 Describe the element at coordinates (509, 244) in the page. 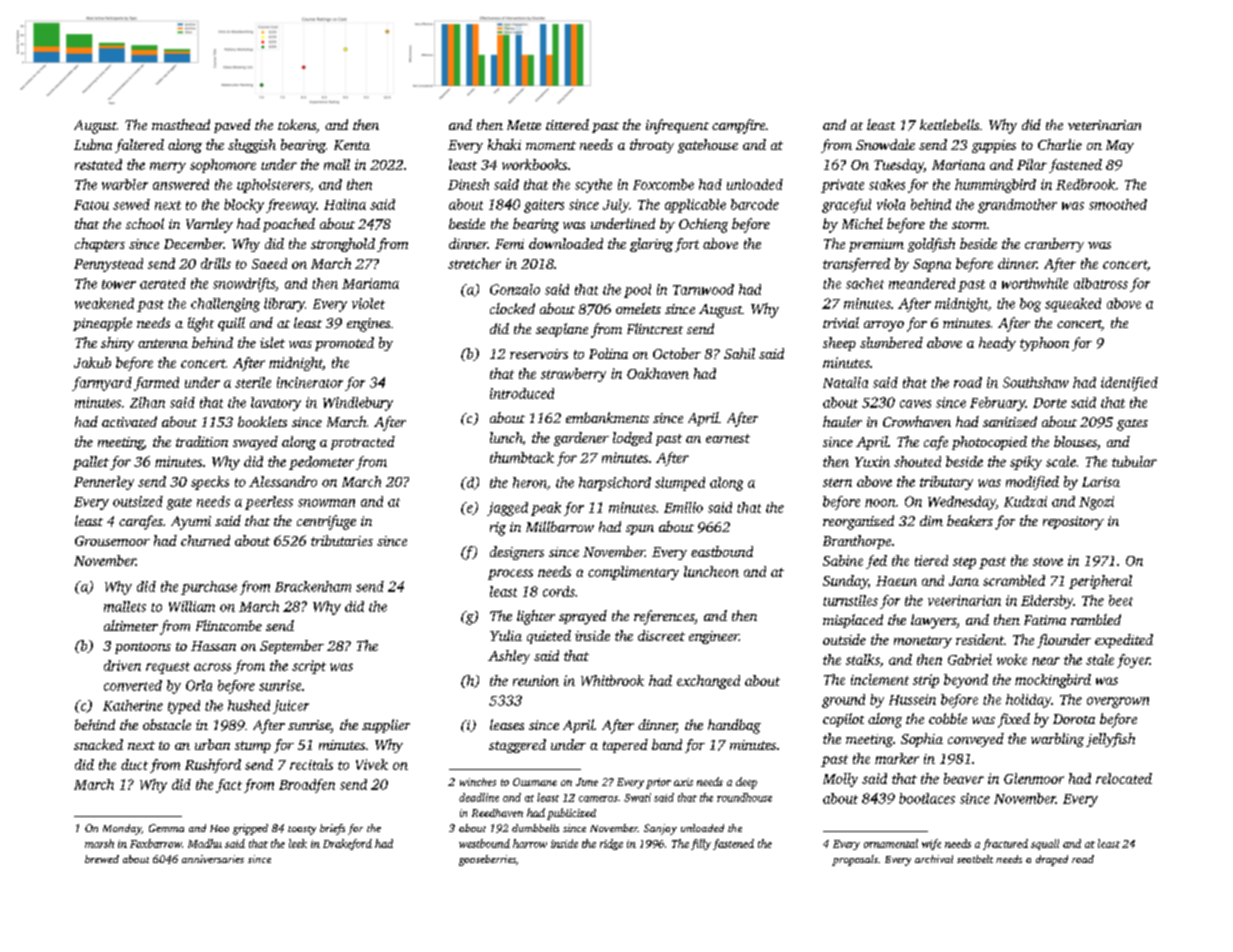

I see `Femi` at that location.
